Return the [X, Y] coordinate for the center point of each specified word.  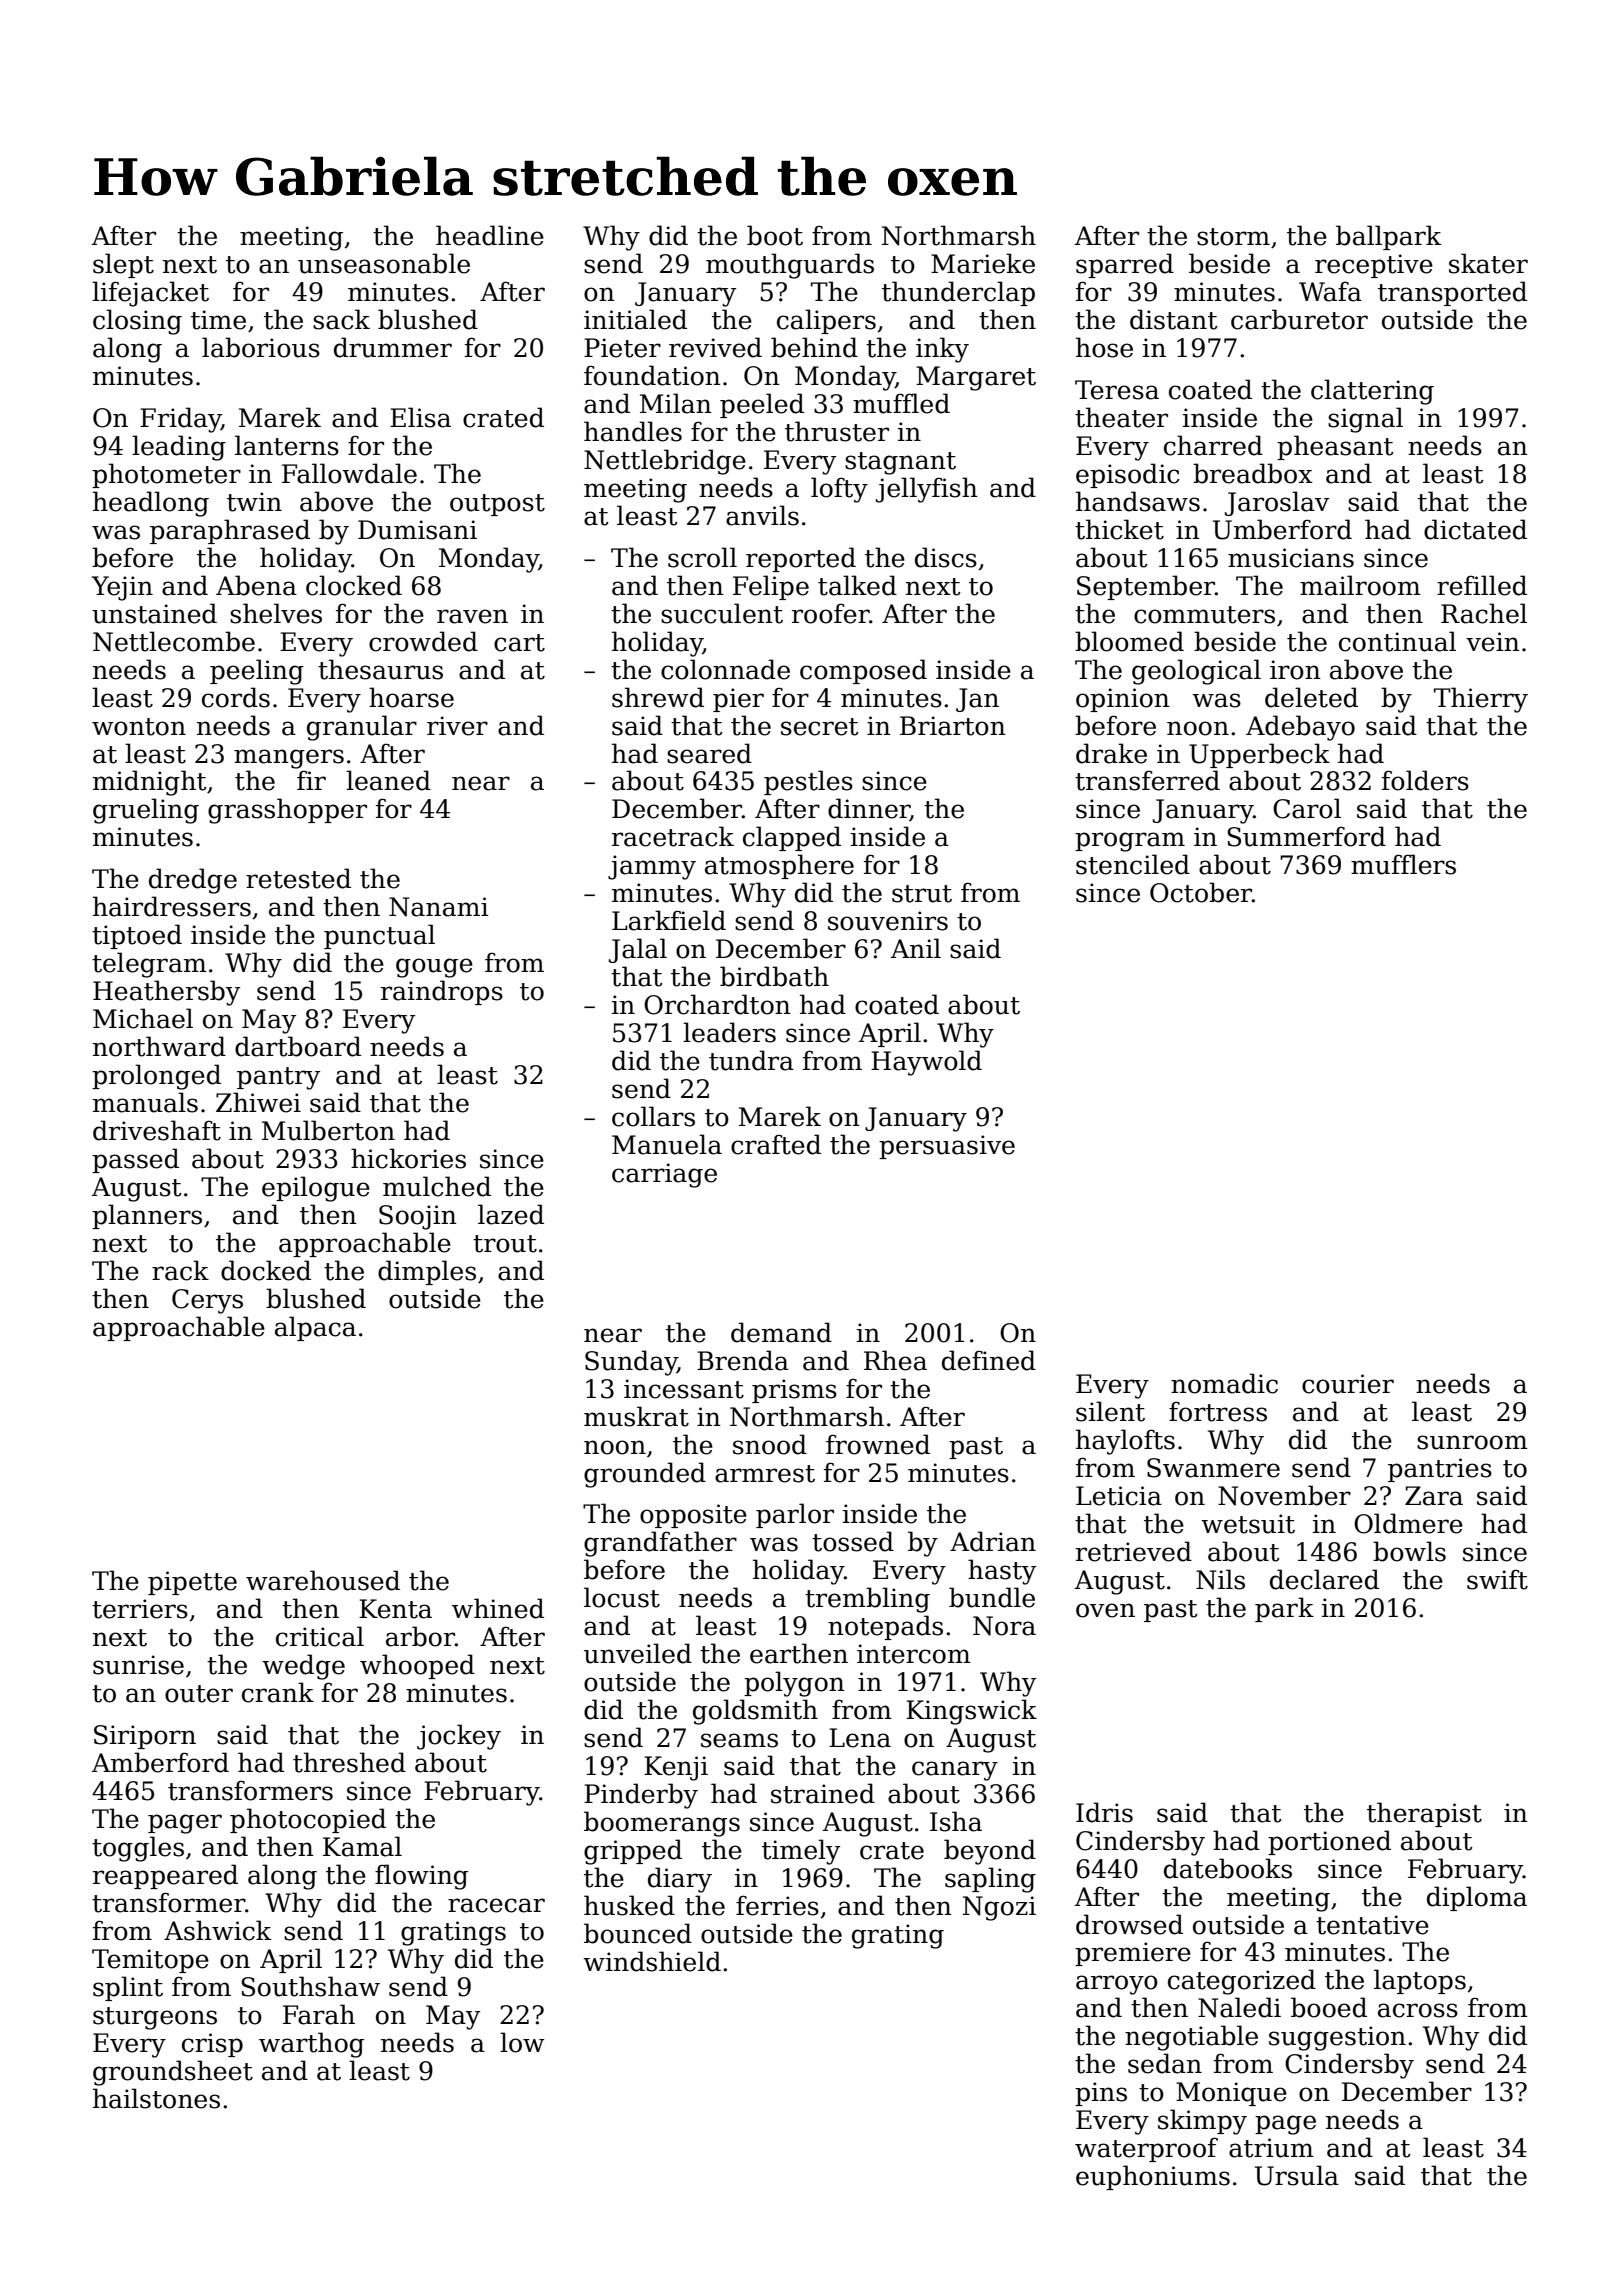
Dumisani [417, 530]
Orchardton [717, 1004]
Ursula [1297, 2175]
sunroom [1472, 1442]
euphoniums [1153, 2177]
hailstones [156, 2098]
